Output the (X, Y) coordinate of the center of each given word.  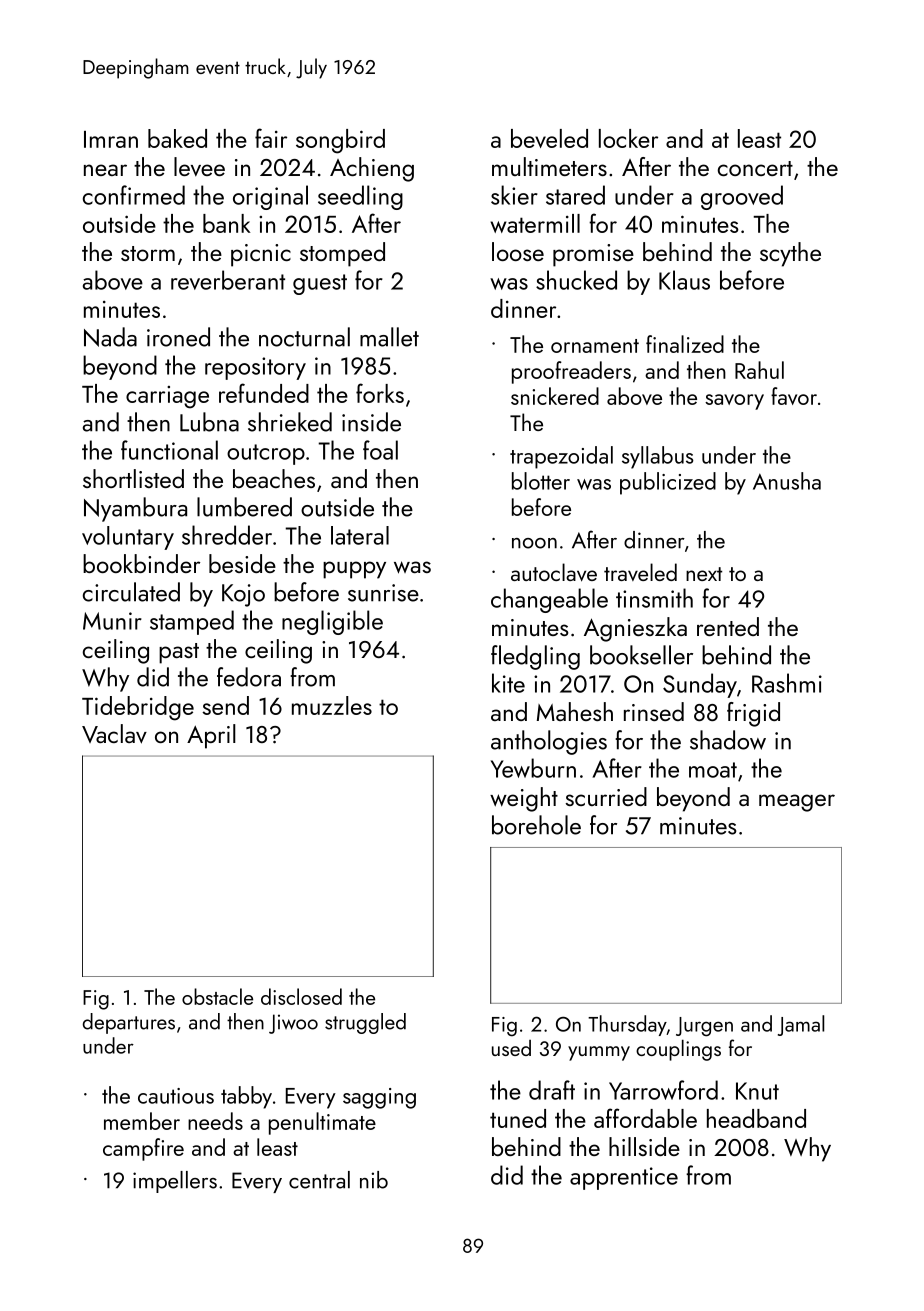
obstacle (217, 996)
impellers (175, 1182)
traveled (640, 572)
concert (755, 168)
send (225, 705)
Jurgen (704, 1027)
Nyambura (135, 509)
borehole (536, 825)
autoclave (554, 572)
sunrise (383, 593)
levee (199, 167)
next (704, 574)
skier (514, 195)
